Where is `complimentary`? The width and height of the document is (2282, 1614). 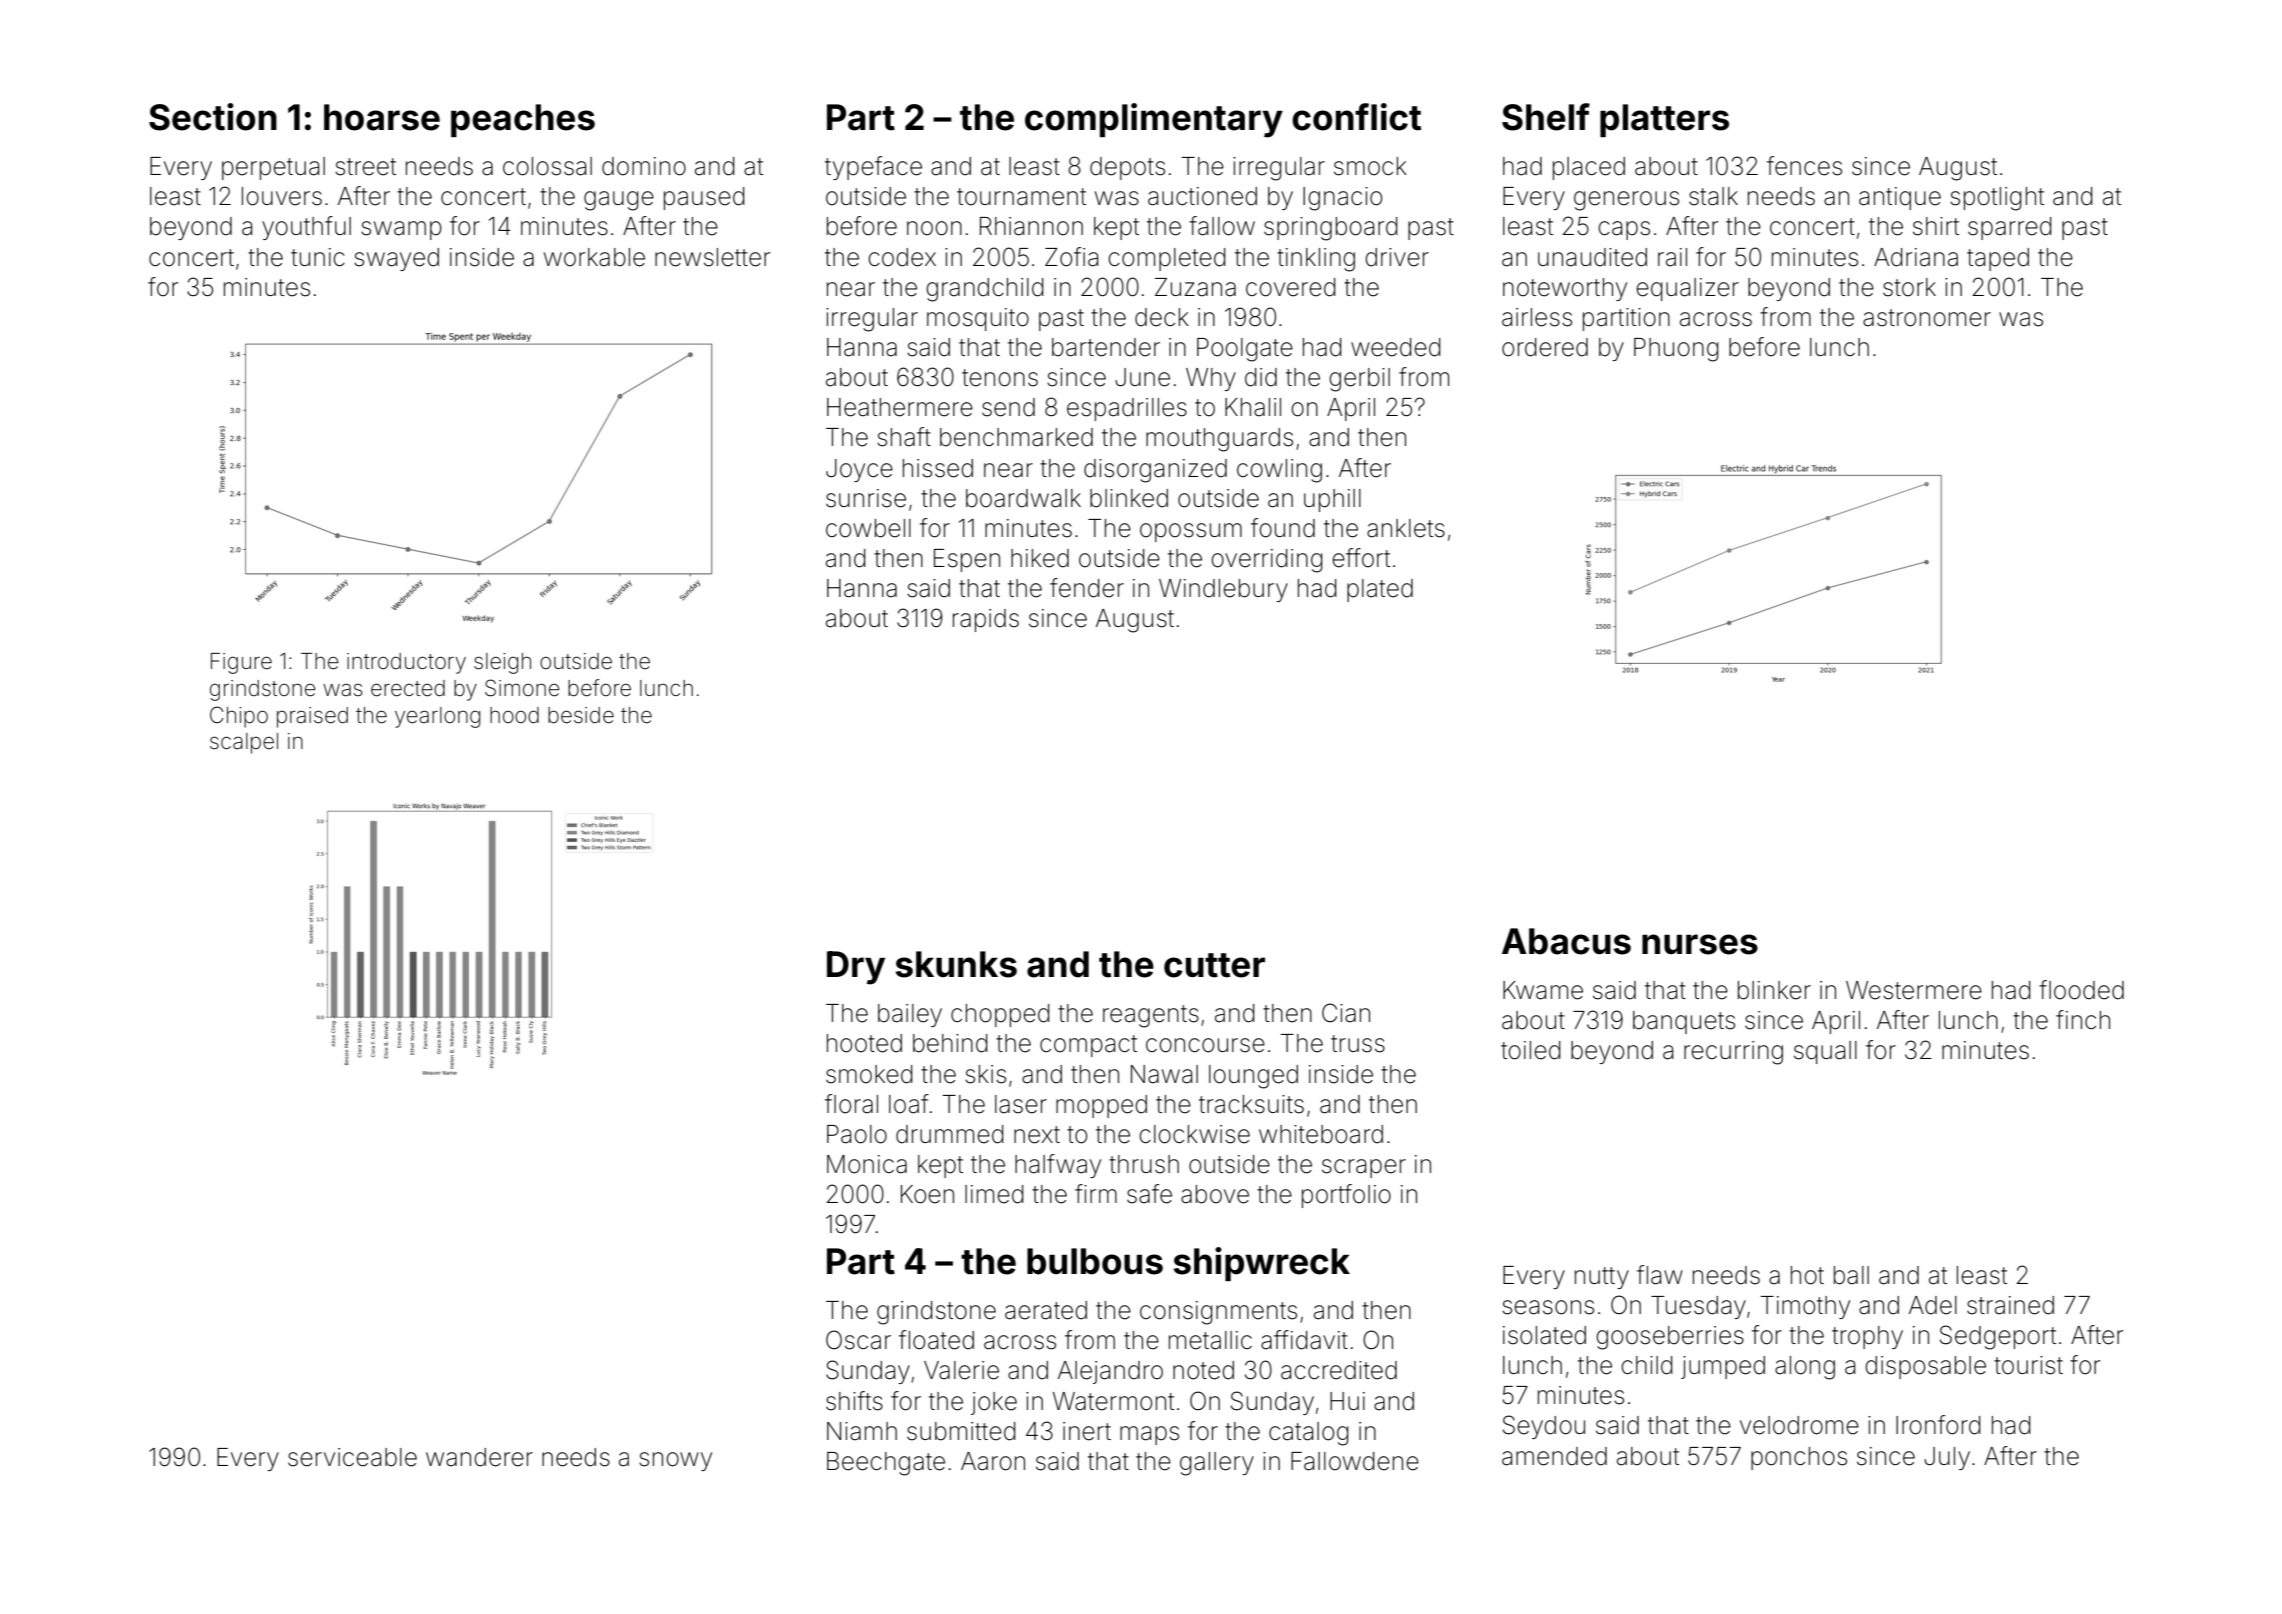 complimentary is located at coordinates (1154, 120).
